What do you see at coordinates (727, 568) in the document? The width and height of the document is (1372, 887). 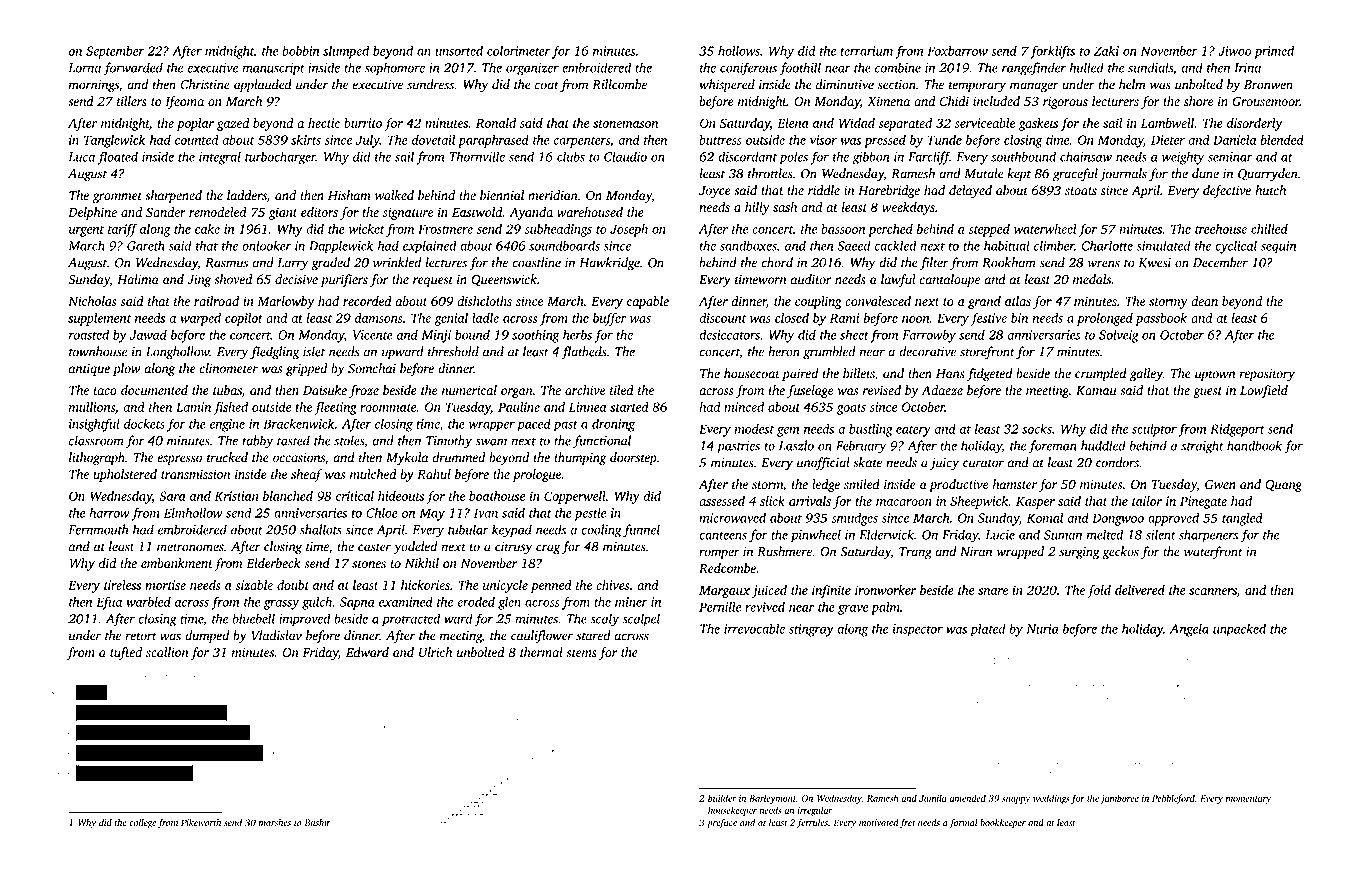 I see `Redcombe` at bounding box center [727, 568].
